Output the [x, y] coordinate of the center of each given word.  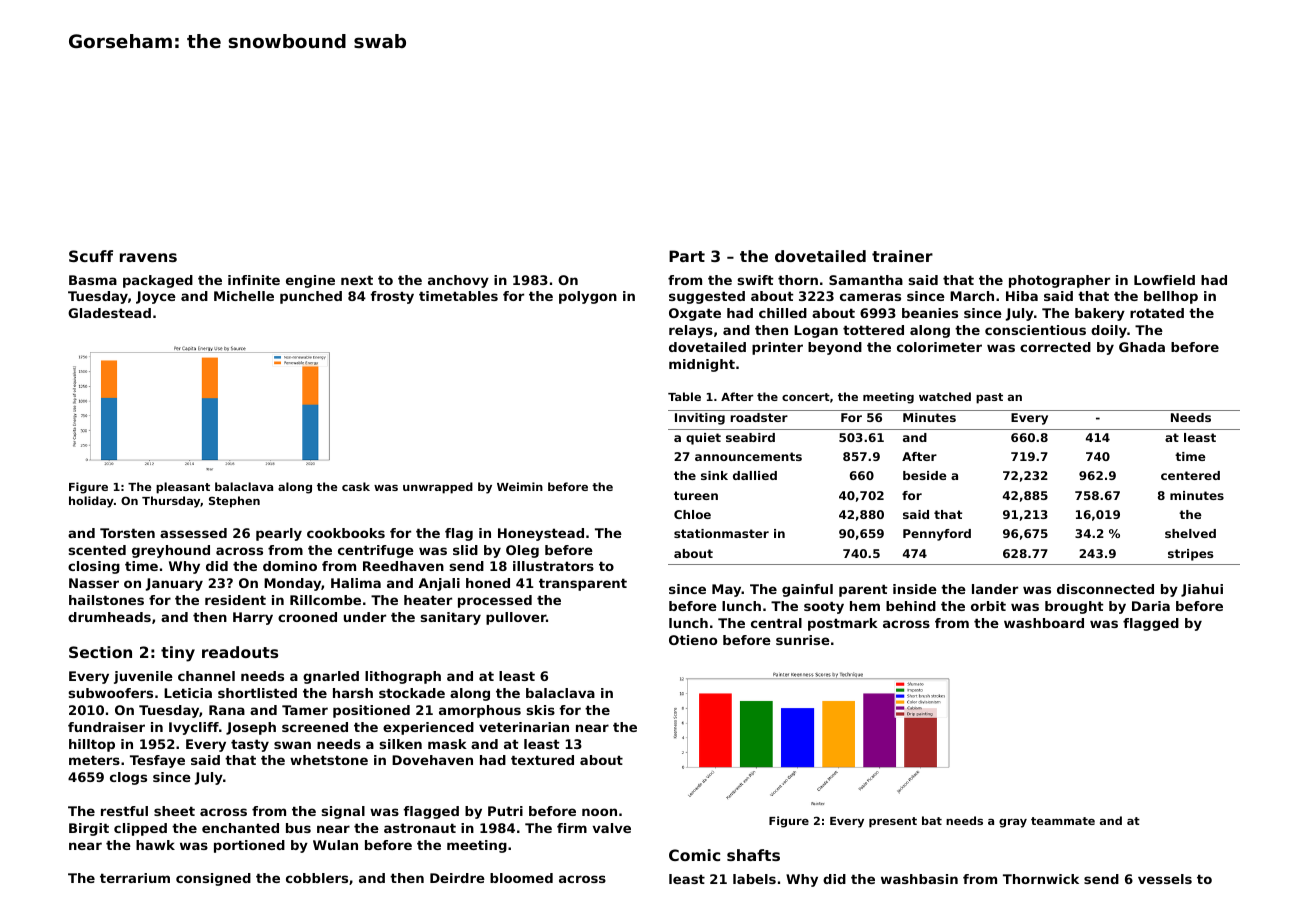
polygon [588, 297]
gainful [807, 590]
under [365, 617]
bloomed [521, 878]
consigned [213, 879]
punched [311, 297]
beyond [835, 348]
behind [911, 606]
